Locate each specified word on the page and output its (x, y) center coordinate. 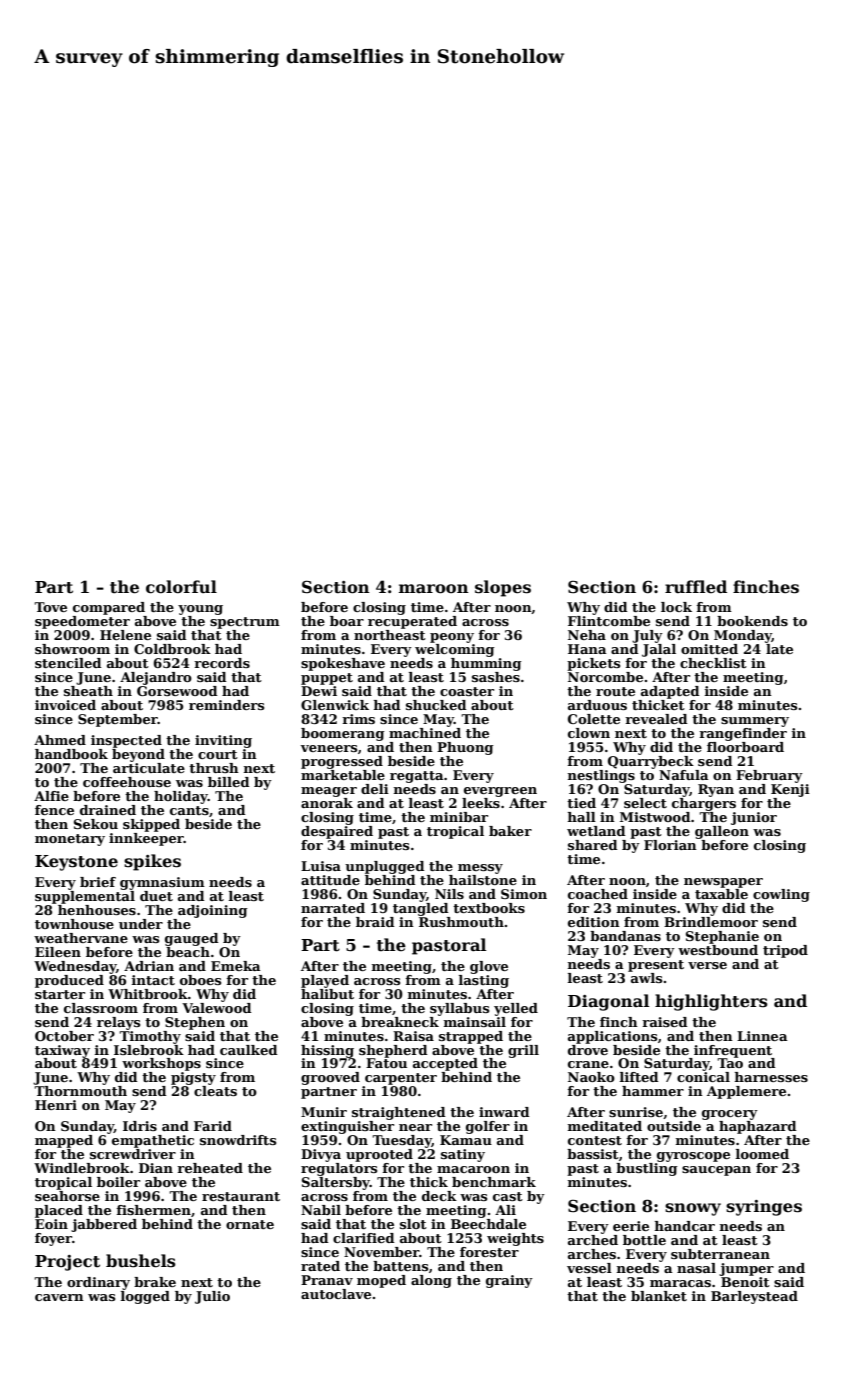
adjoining (212, 911)
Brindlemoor (711, 922)
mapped (64, 1141)
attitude (330, 880)
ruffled (696, 587)
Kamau (466, 1140)
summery (755, 722)
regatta (417, 777)
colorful (181, 587)
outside (674, 1126)
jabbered (104, 1225)
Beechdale (488, 1224)
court (218, 754)
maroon (434, 589)
